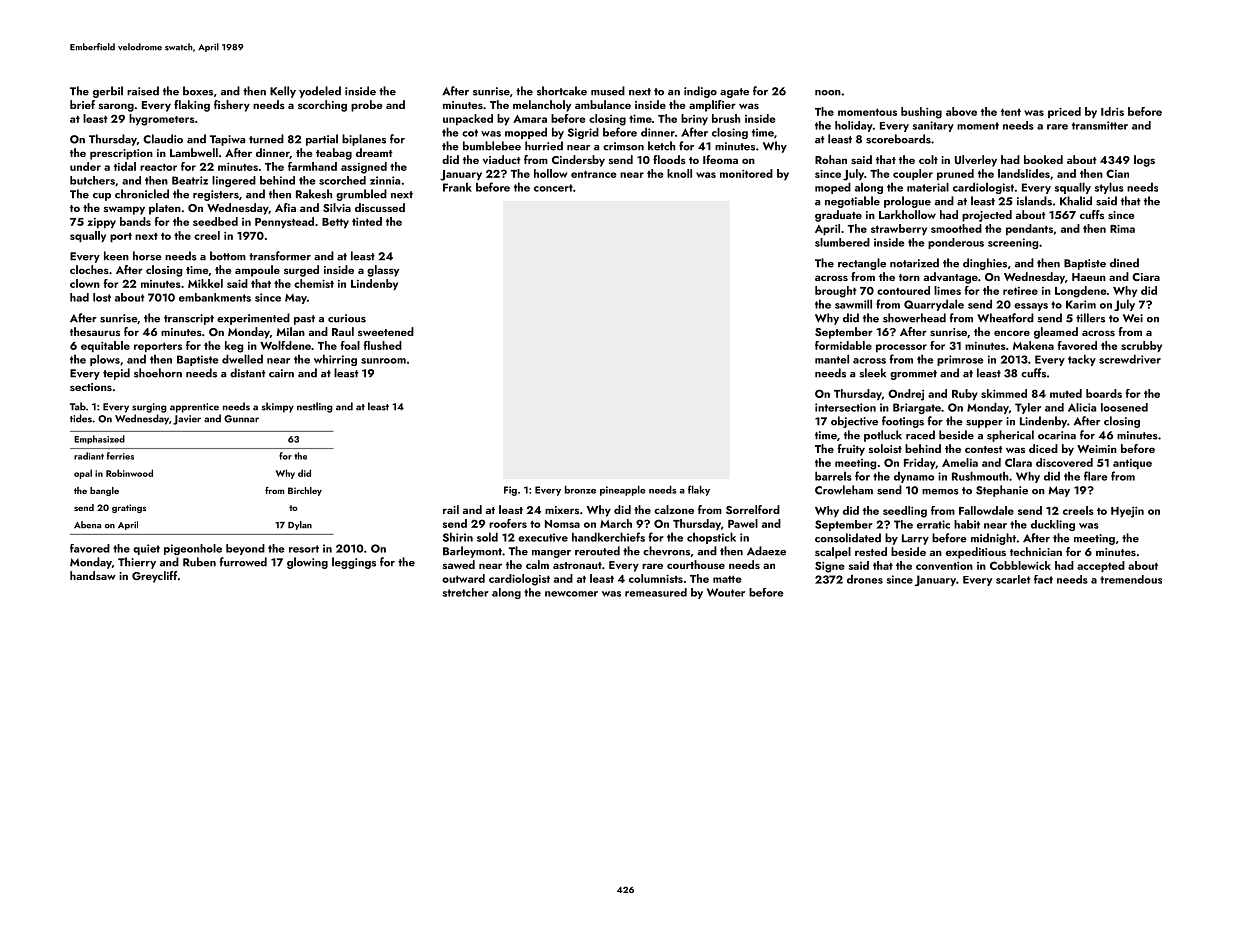  I want to click on Lambwell, so click(194, 152).
